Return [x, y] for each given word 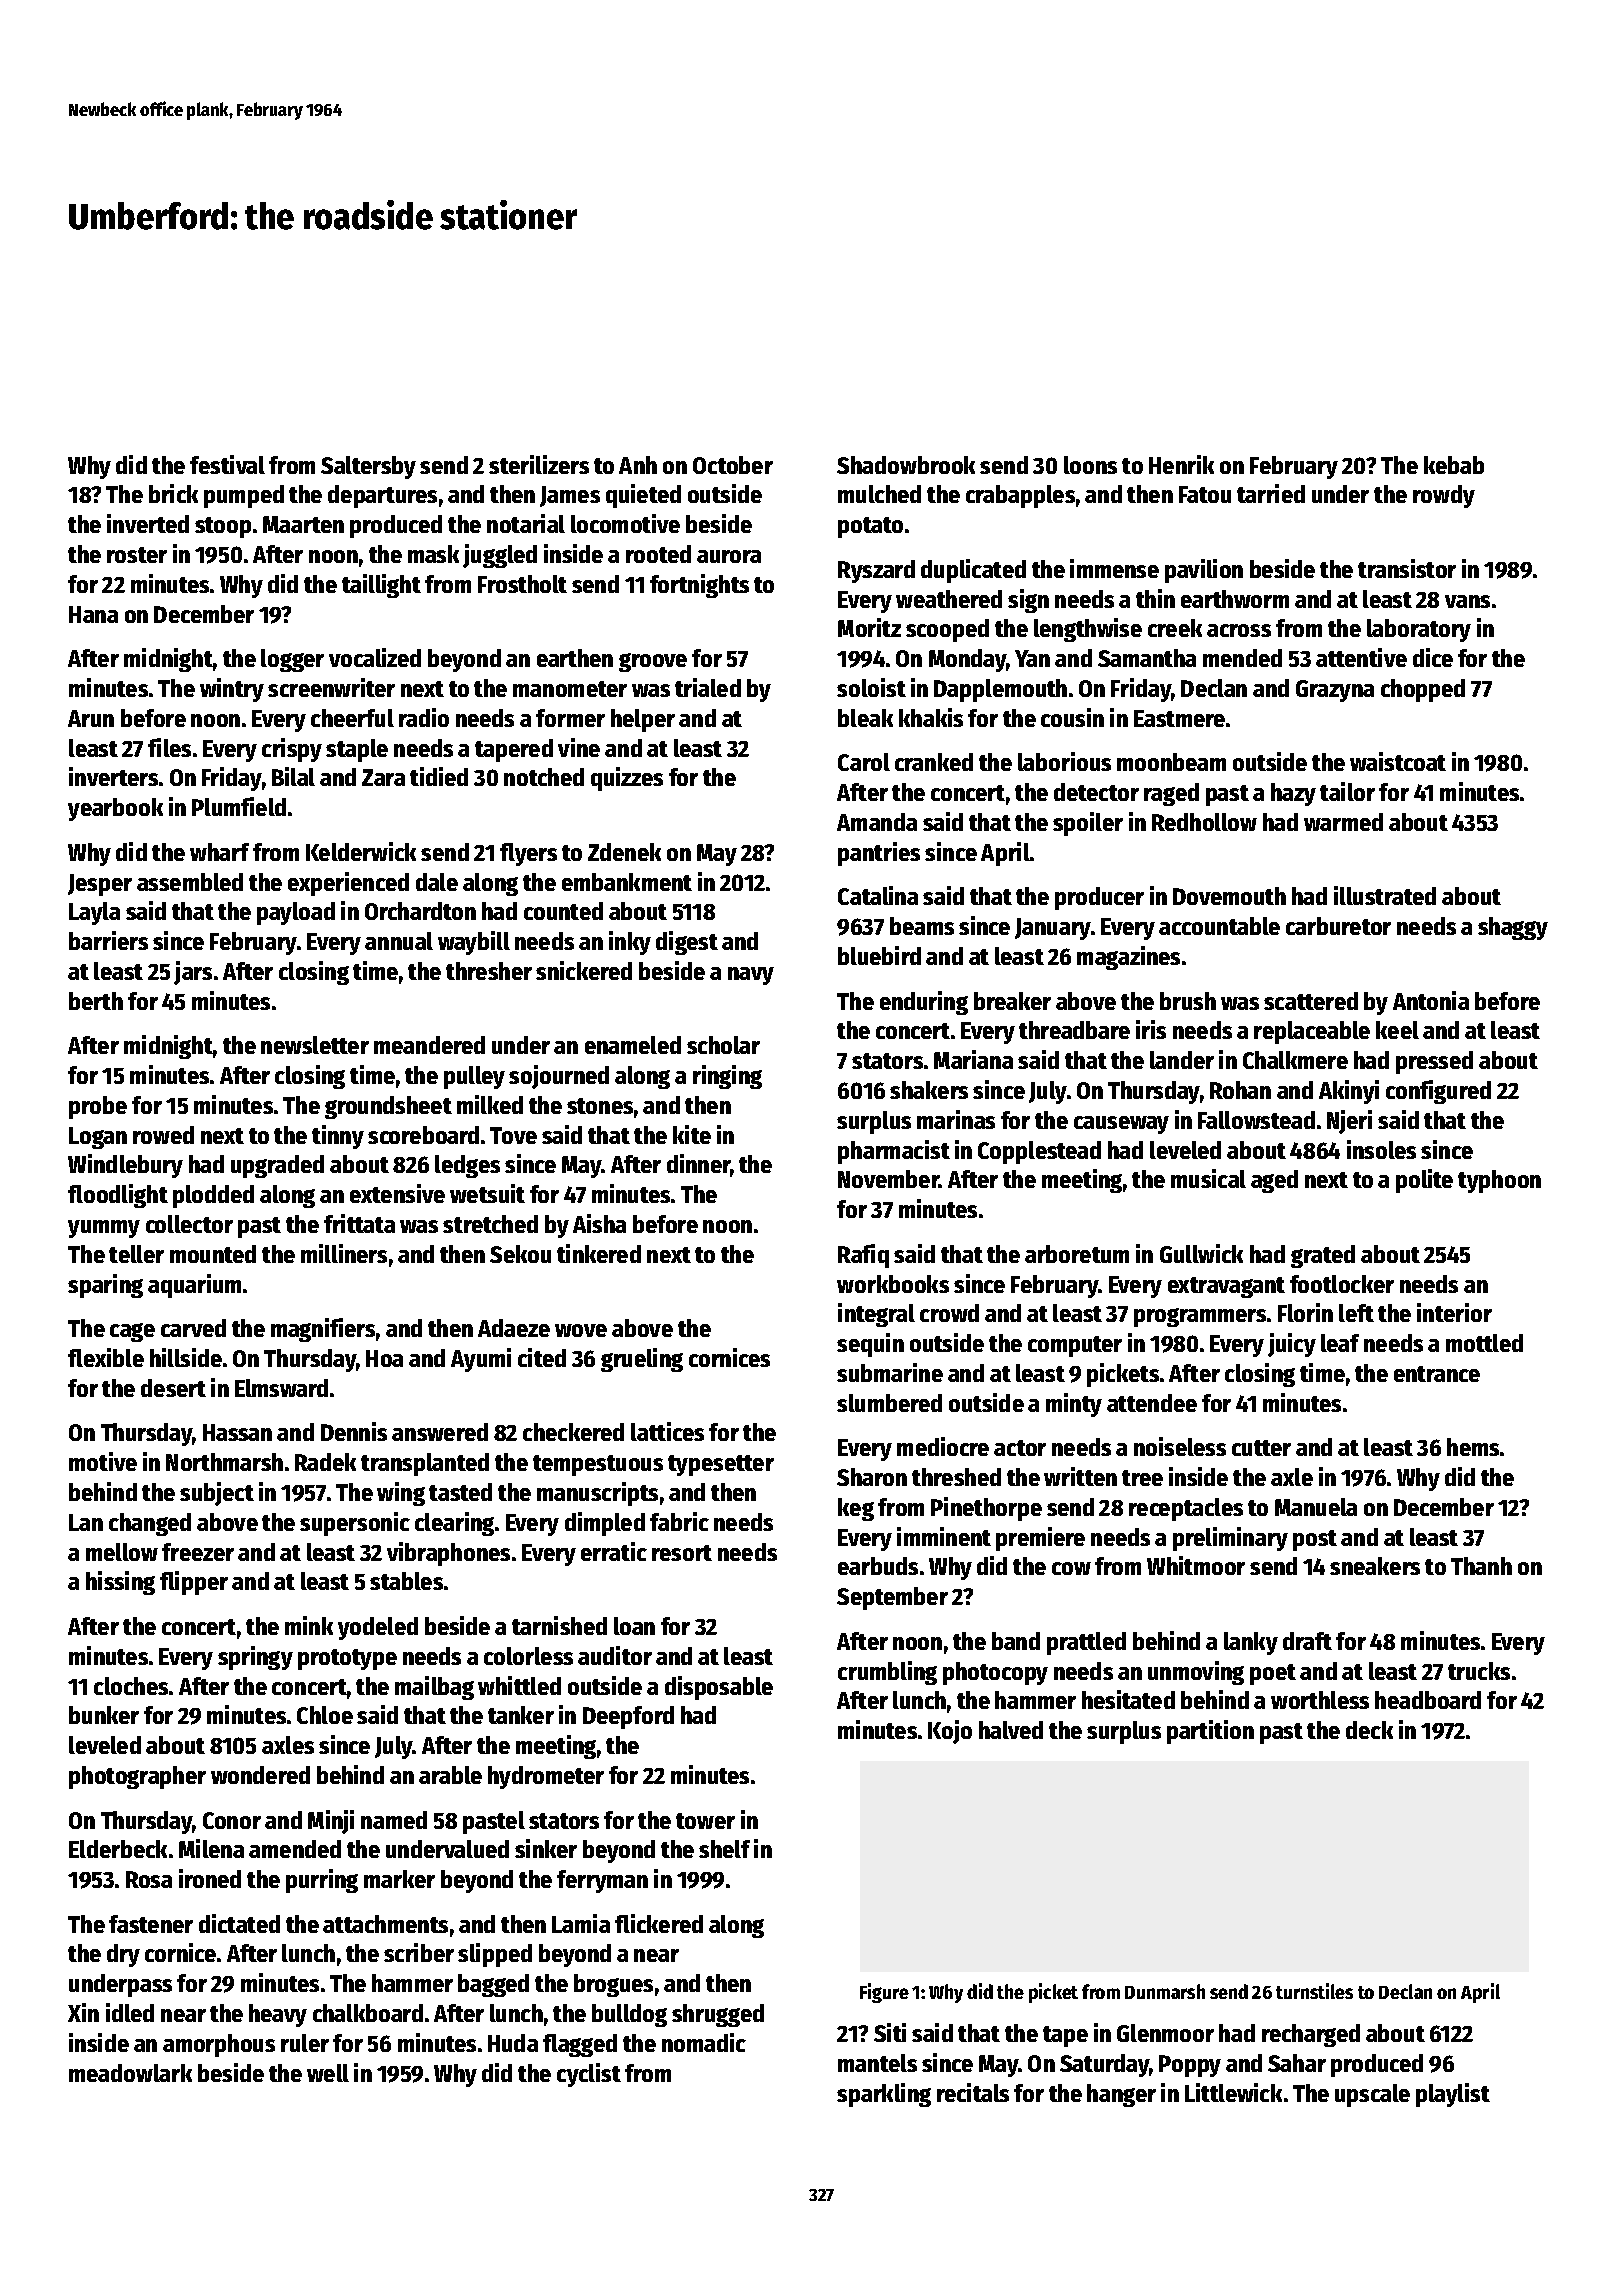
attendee [1152, 1403]
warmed [1343, 822]
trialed [708, 687]
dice [1433, 657]
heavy [278, 2015]
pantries [879, 854]
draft [1307, 1641]
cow [1071, 1568]
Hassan [237, 1432]
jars [193, 973]
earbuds [878, 1566]
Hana [93, 614]
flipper [194, 1583]
